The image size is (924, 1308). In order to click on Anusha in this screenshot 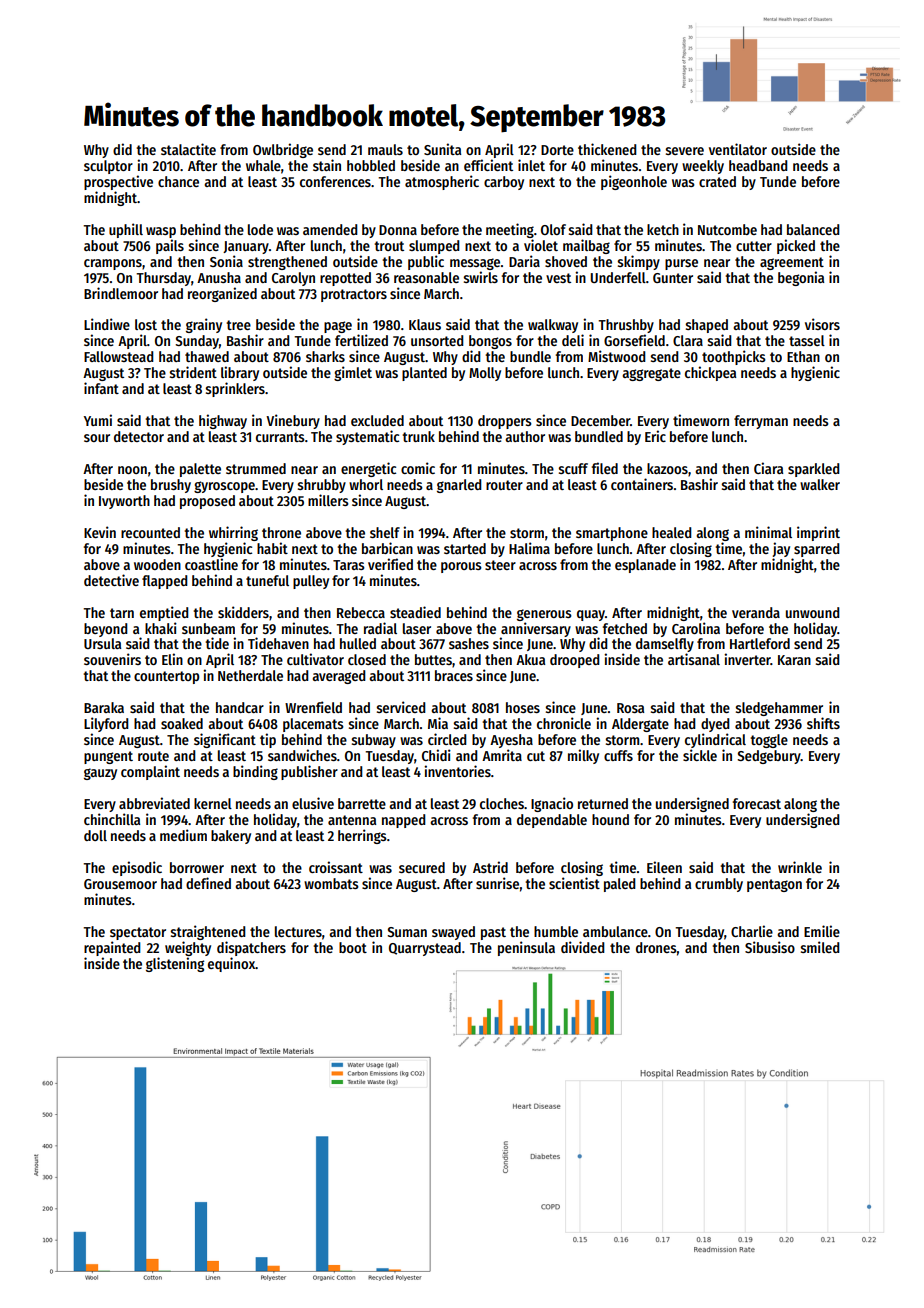, I will do `click(219, 277)`.
